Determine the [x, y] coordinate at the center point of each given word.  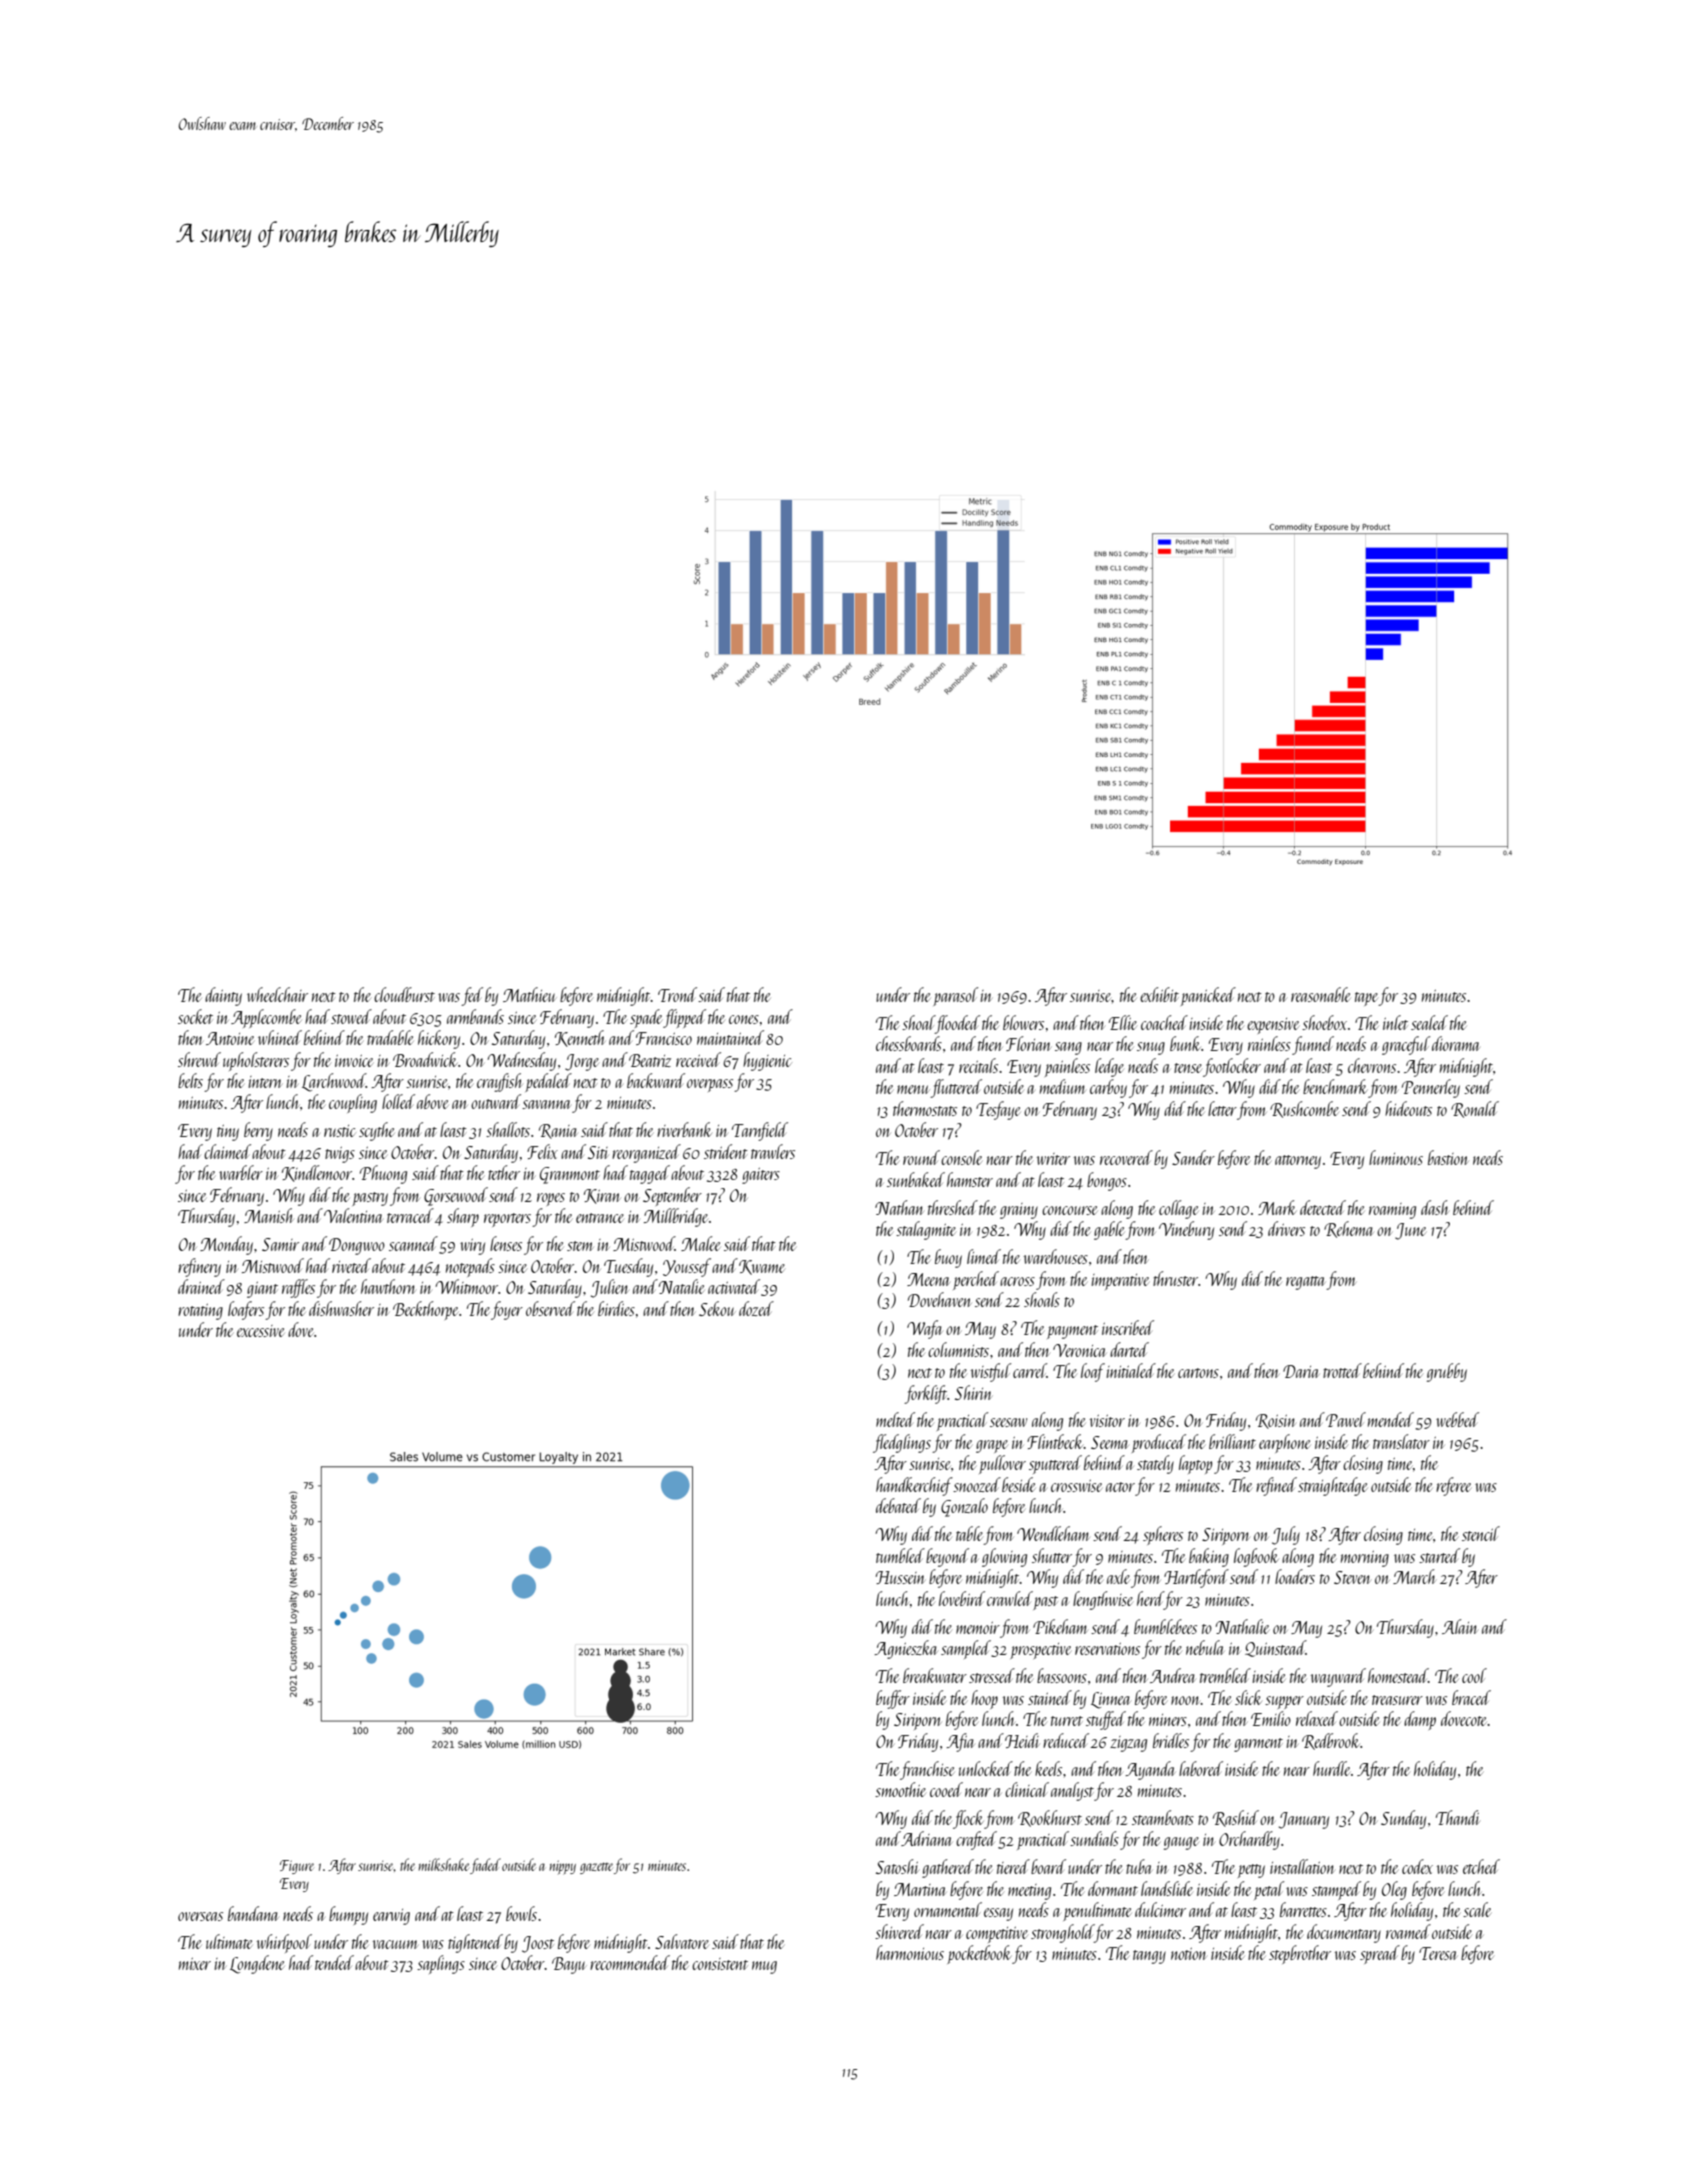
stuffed [1106, 1720]
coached [1164, 1022]
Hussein [900, 1577]
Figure [297, 1867]
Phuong [383, 1174]
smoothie [900, 1789]
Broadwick [425, 1059]
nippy [563, 1867]
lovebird [962, 1598]
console [961, 1157]
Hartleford [1196, 1578]
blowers [1023, 1022]
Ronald [1475, 1109]
